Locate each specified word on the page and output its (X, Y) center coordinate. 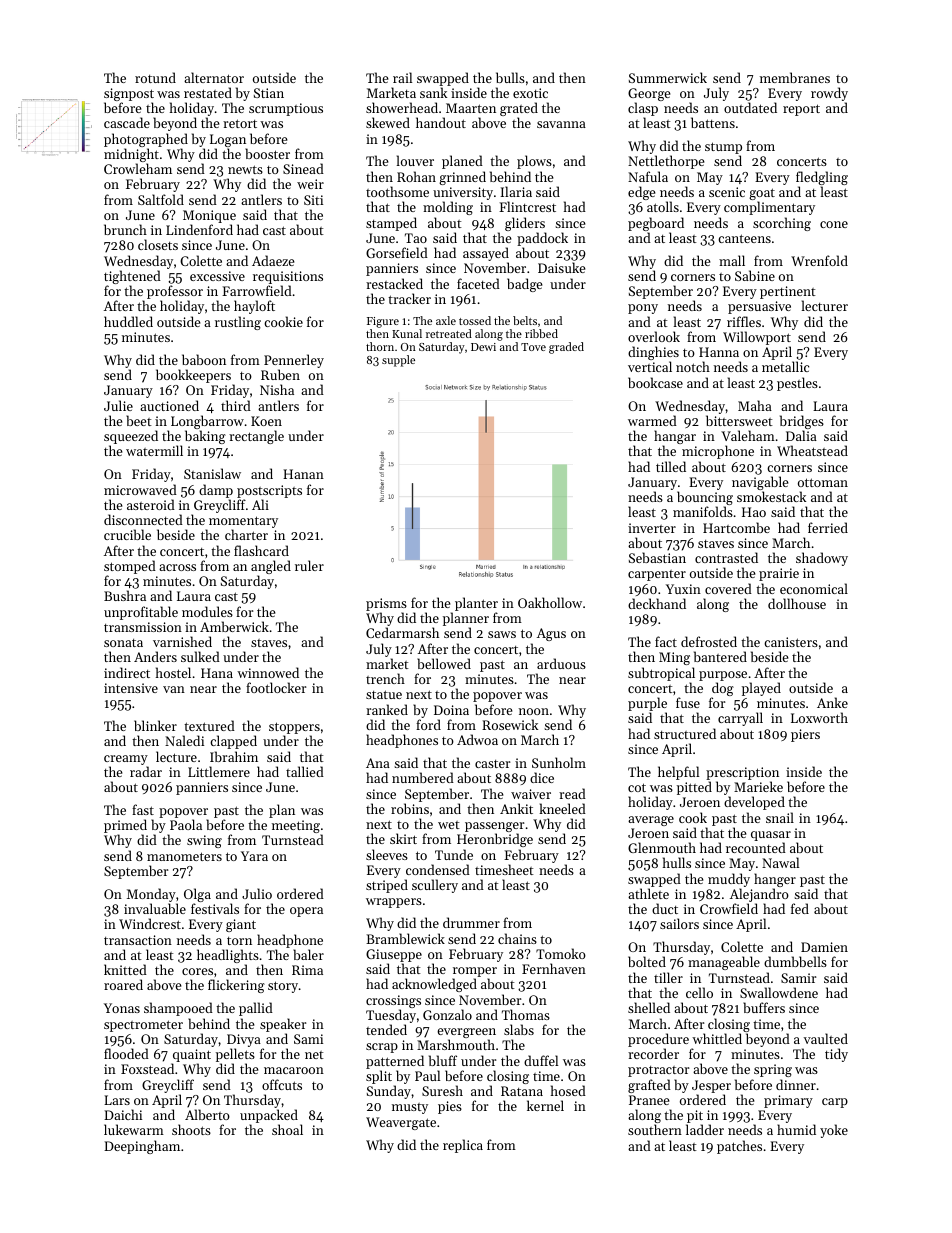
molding (448, 208)
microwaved (140, 489)
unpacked (269, 1116)
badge (525, 285)
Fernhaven (554, 968)
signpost (129, 94)
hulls (677, 862)
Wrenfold (819, 260)
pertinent (788, 293)
